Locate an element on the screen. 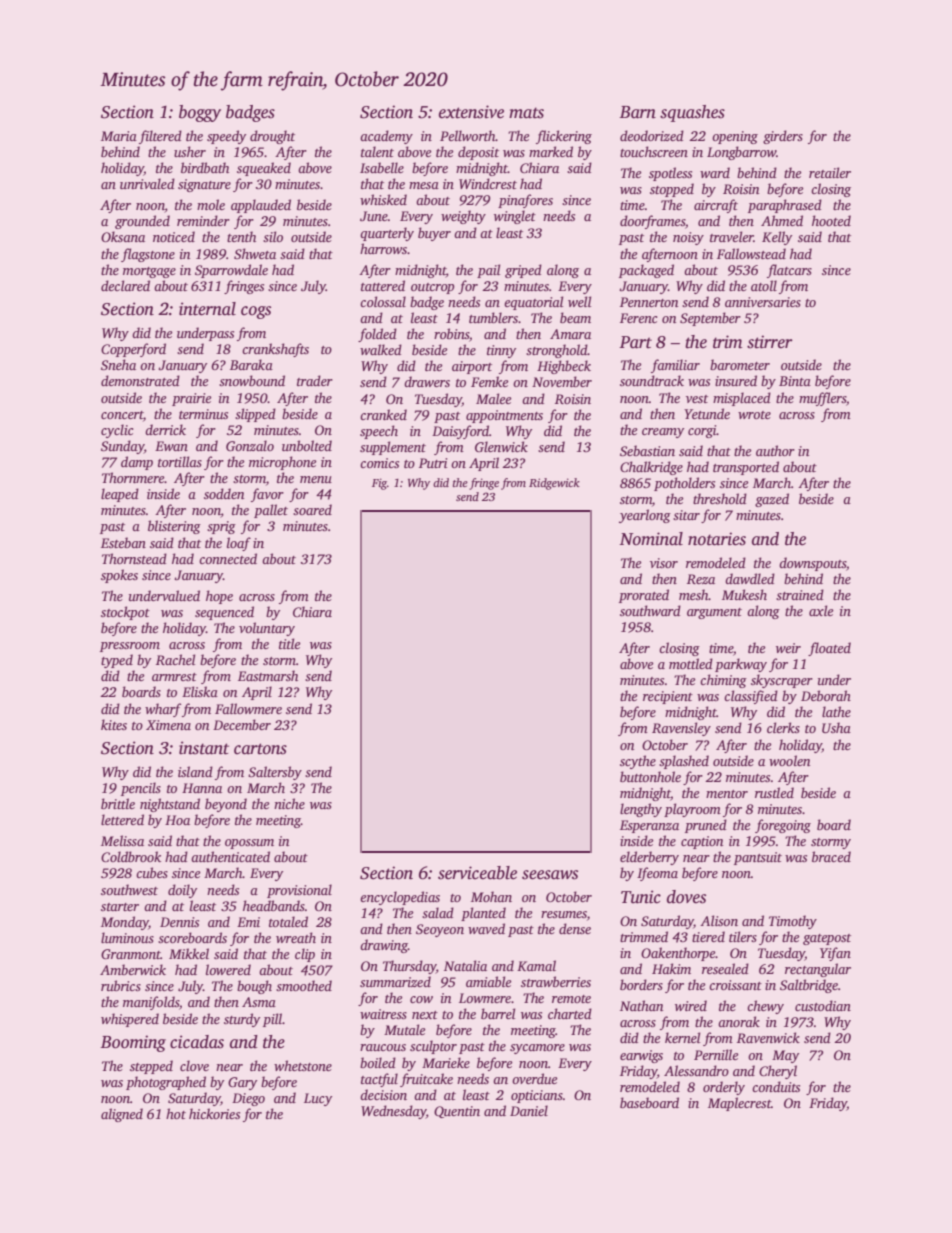 This screenshot has width=952, height=1233. downspouts is located at coordinates (812, 564).
